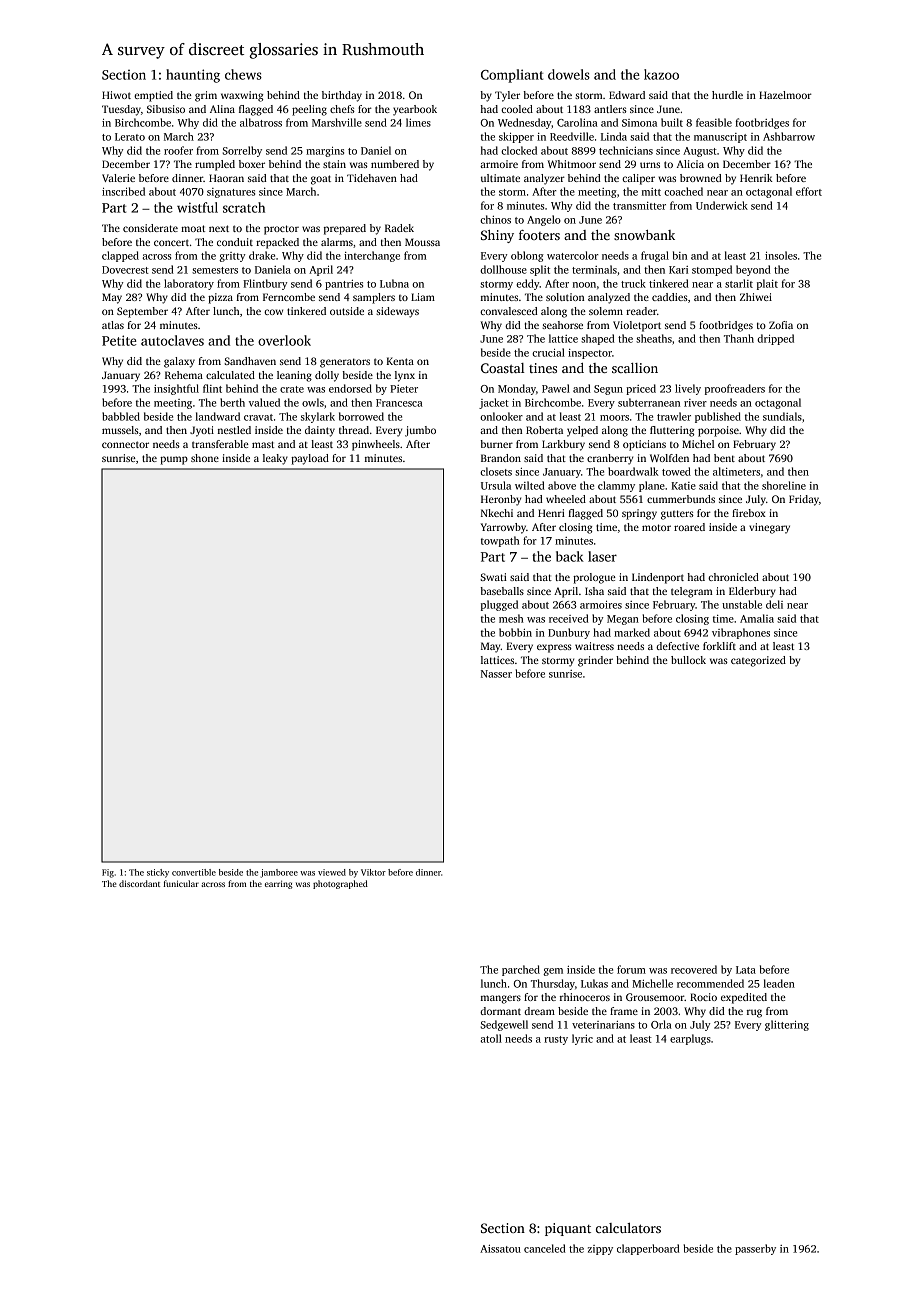  I want to click on haunting, so click(193, 76).
